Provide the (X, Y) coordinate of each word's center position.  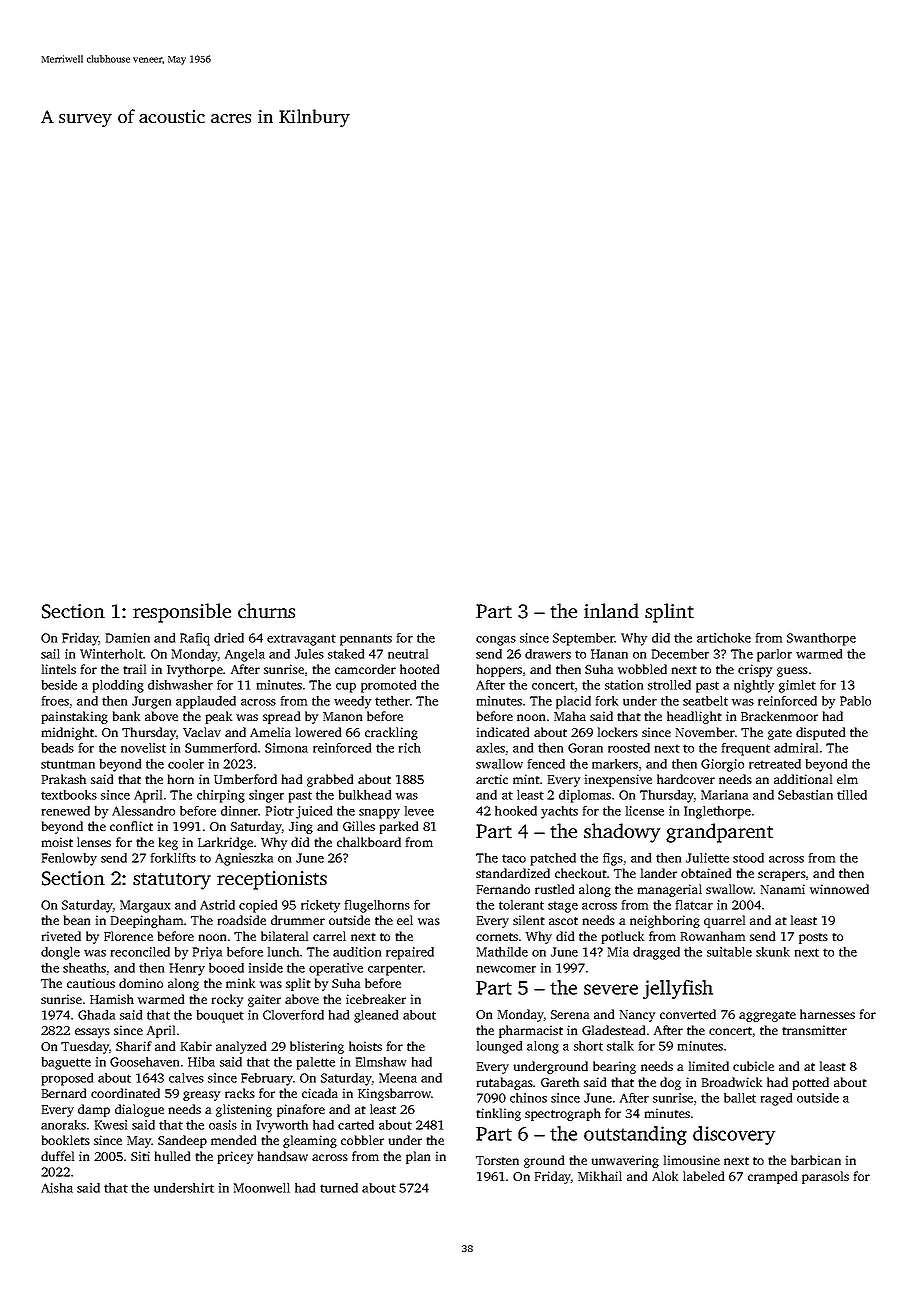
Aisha (57, 1188)
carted (356, 1125)
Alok (665, 1176)
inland (611, 610)
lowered (318, 732)
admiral (796, 748)
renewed (66, 811)
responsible (182, 613)
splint (669, 613)
